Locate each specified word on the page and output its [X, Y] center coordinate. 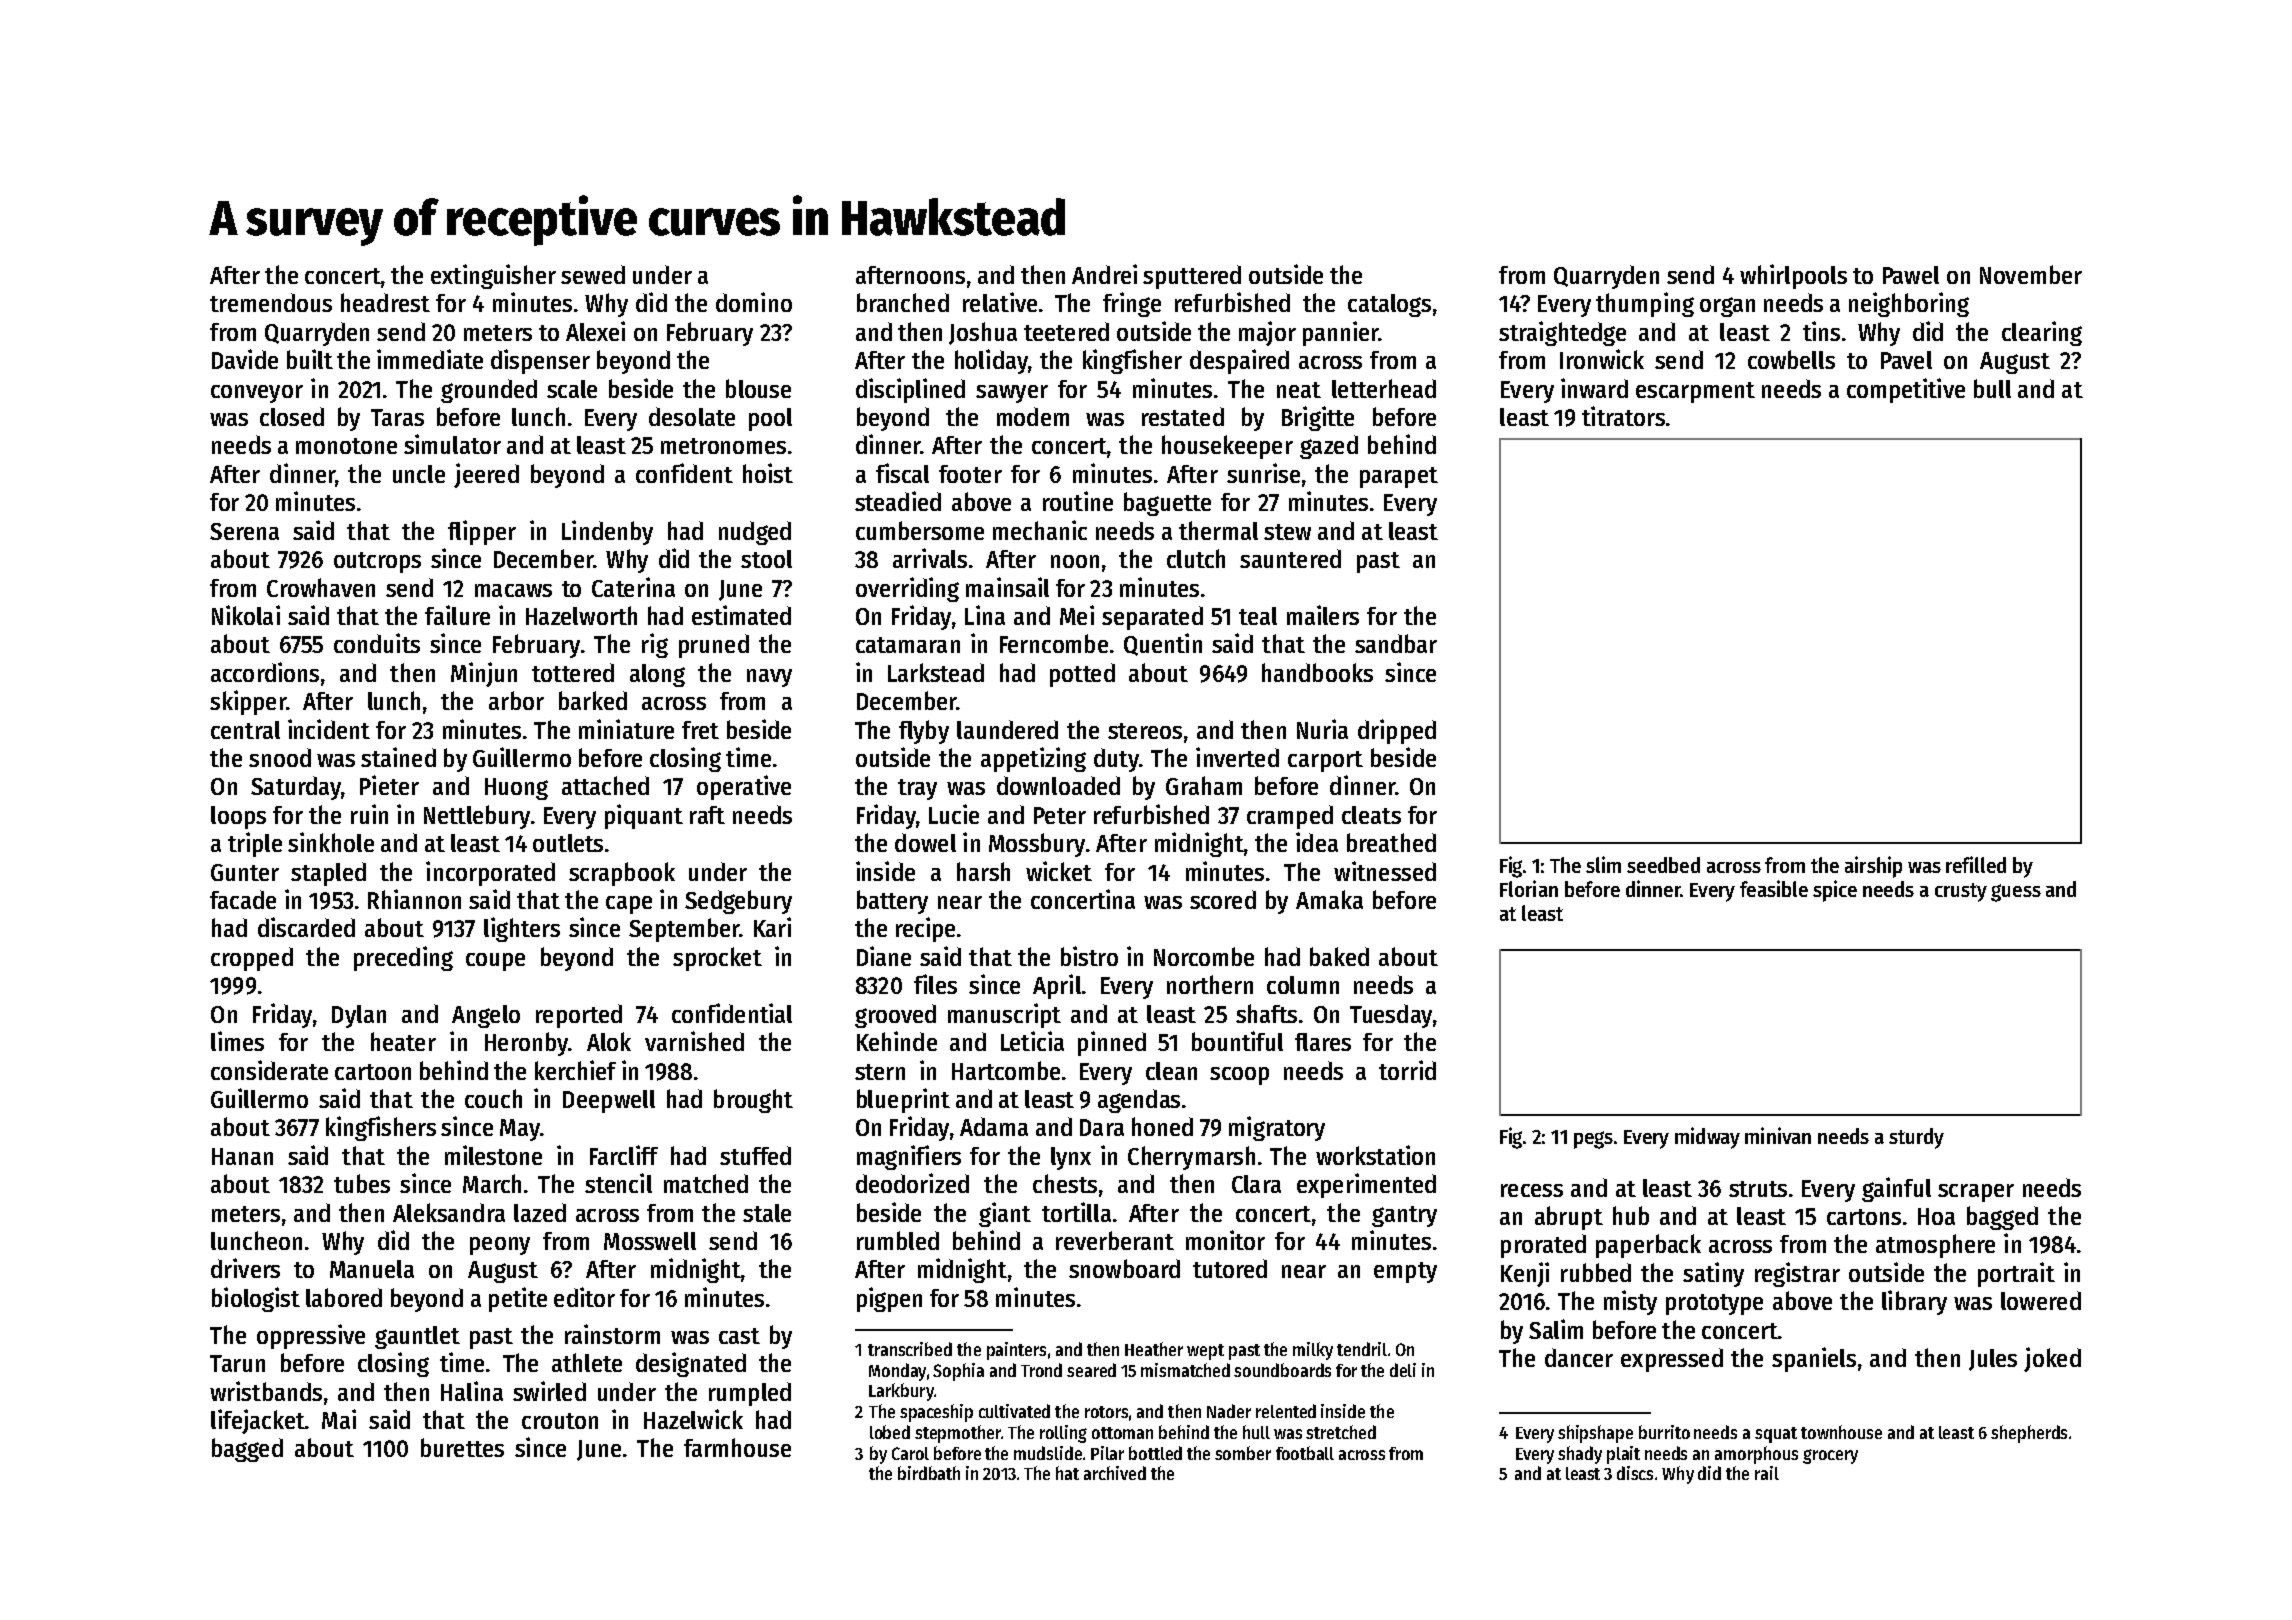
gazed [1329, 447]
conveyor [257, 394]
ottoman [1122, 1433]
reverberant [1115, 1240]
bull [1992, 388]
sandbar [1396, 643]
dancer [1579, 1357]
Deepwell [609, 1101]
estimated [741, 615]
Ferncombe [1054, 643]
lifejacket [258, 1421]
